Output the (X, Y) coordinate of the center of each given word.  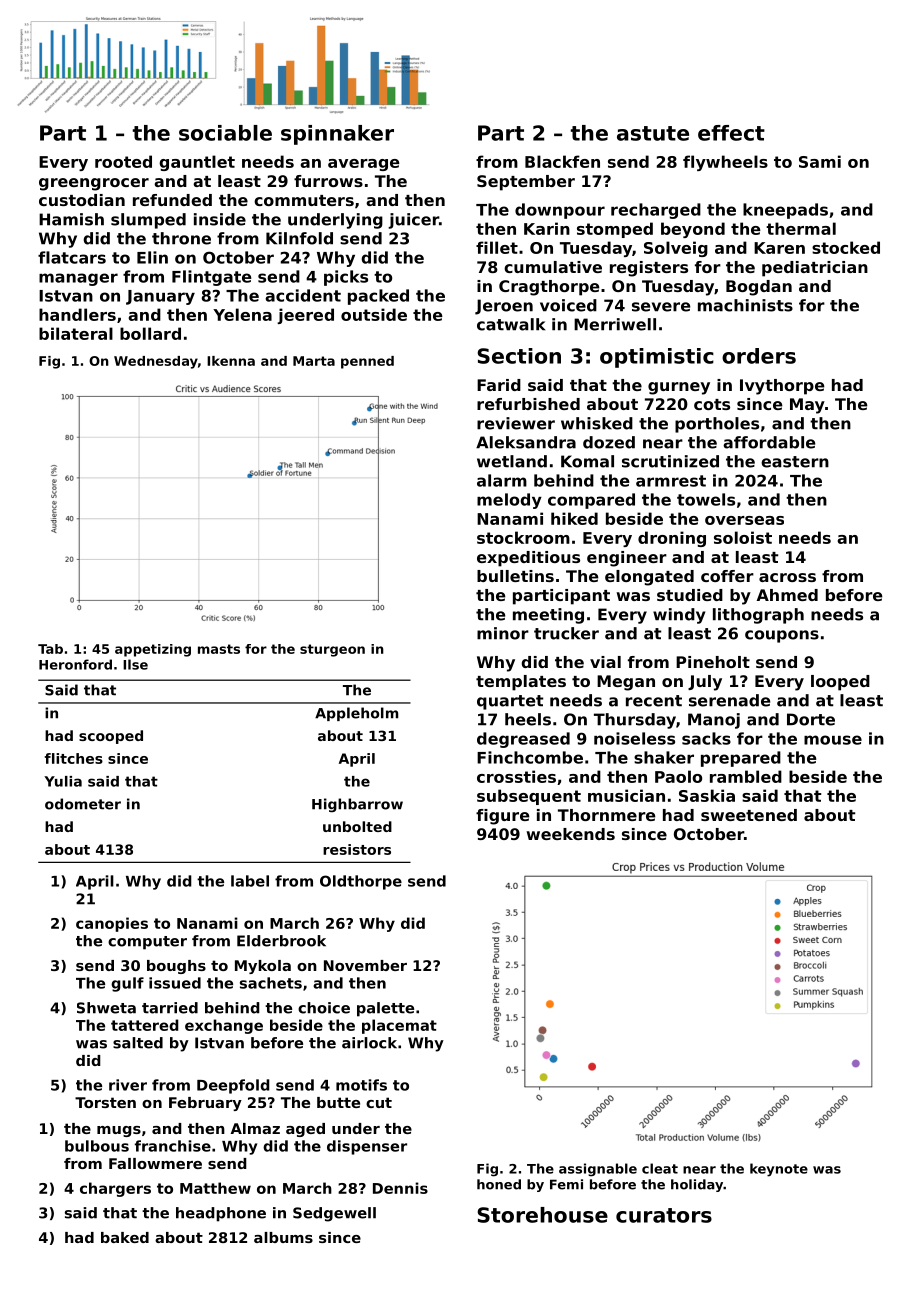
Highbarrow (357, 805)
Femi (566, 1184)
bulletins (515, 576)
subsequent (529, 797)
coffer (727, 576)
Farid (499, 385)
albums (283, 1237)
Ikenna (231, 361)
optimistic (657, 358)
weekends (571, 834)
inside (220, 219)
